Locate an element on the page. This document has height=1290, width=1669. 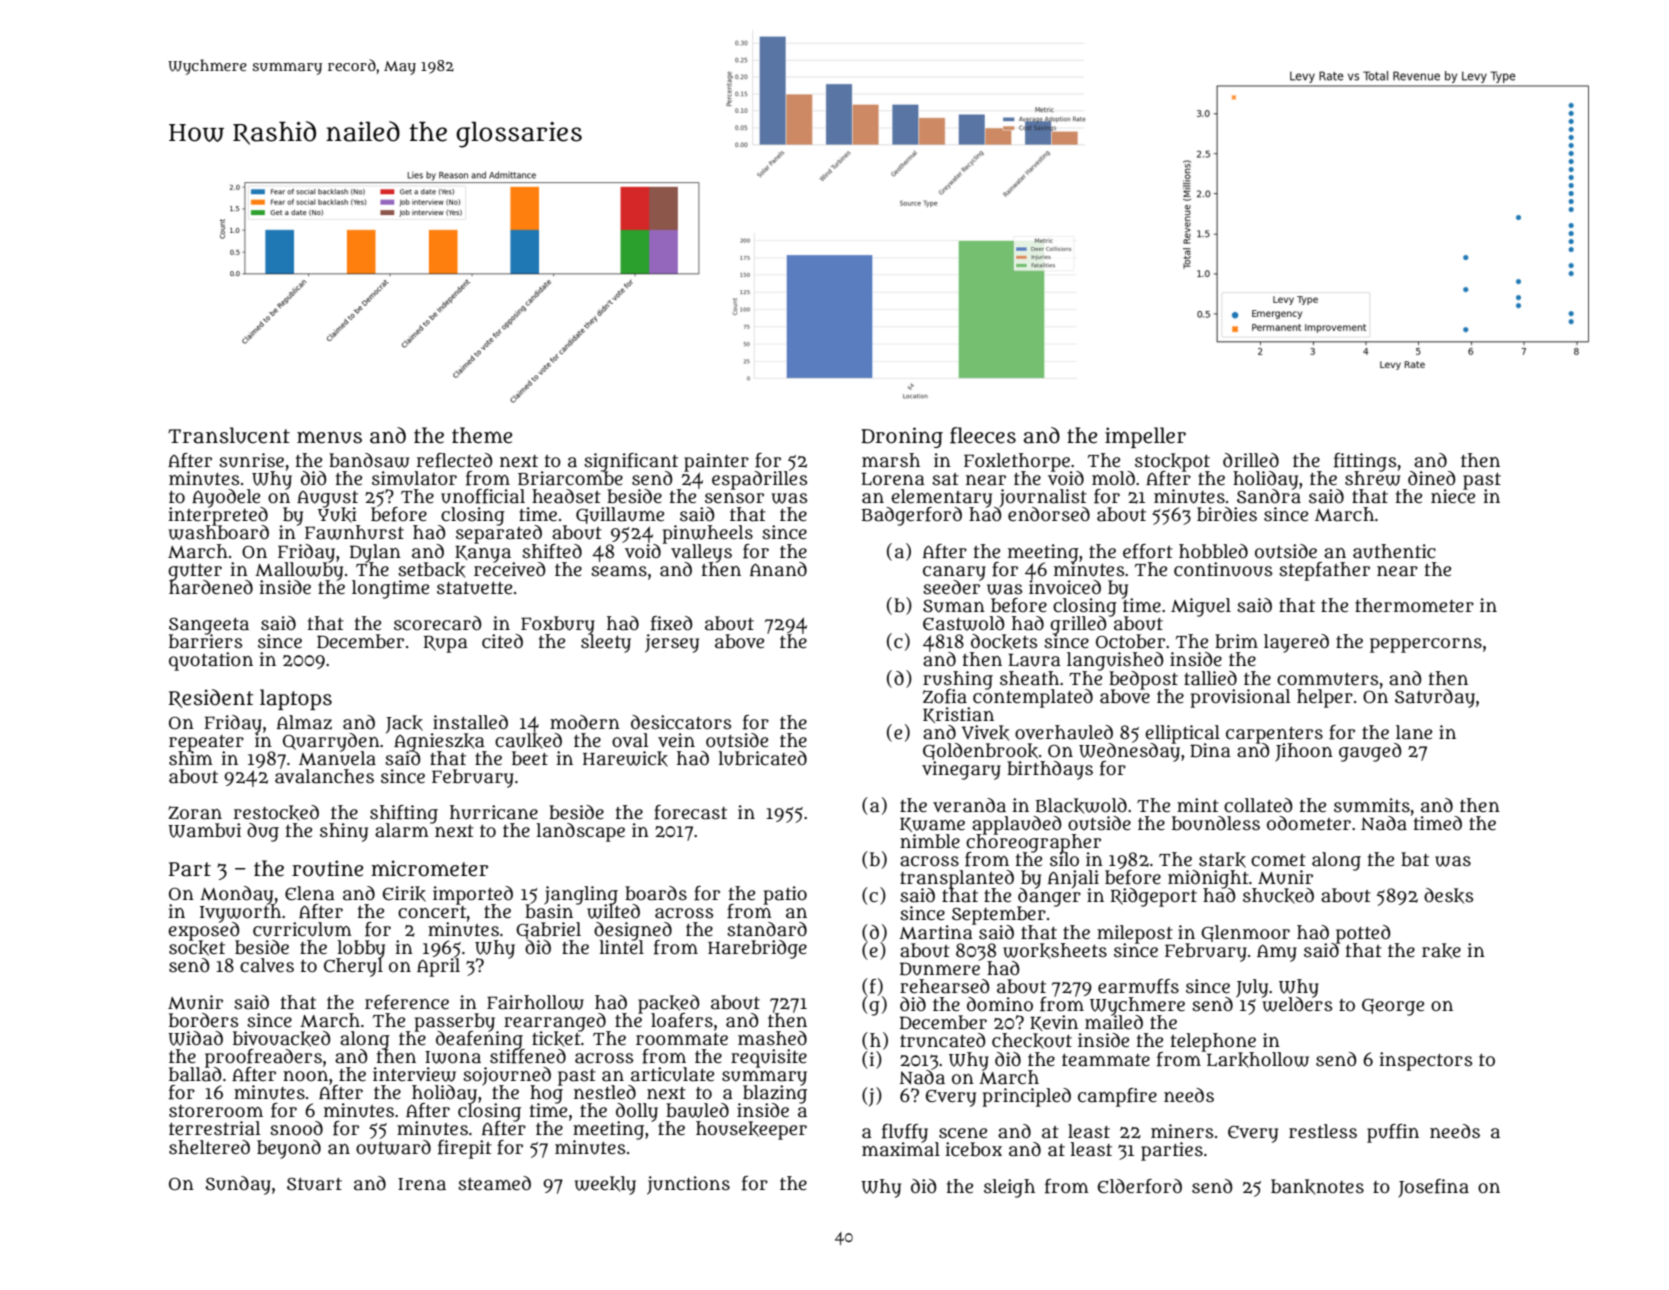
Translucent is located at coordinates (229, 435).
